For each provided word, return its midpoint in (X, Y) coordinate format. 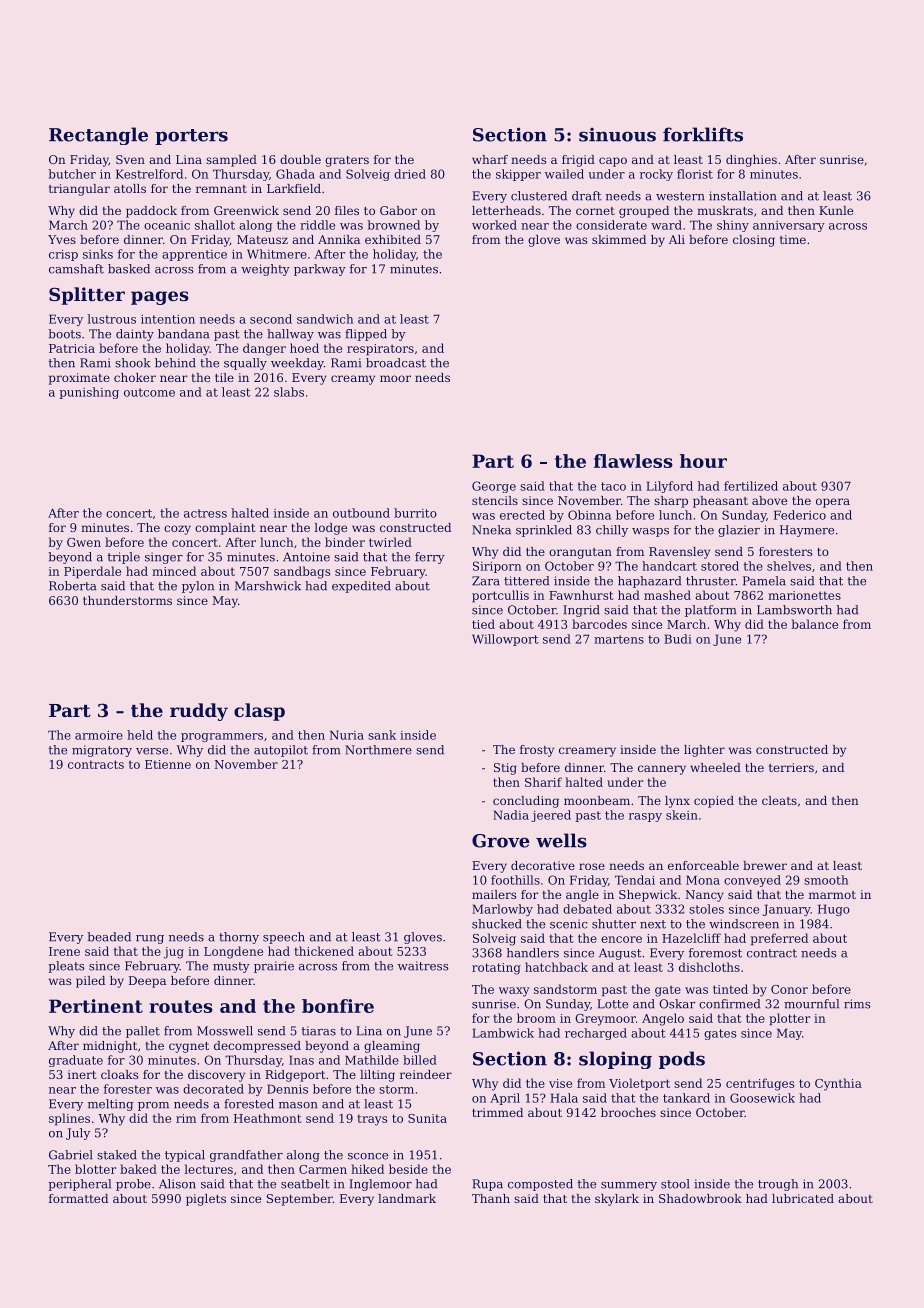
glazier (739, 531)
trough (778, 1185)
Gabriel (71, 1155)
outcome (149, 392)
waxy (514, 992)
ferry (430, 558)
